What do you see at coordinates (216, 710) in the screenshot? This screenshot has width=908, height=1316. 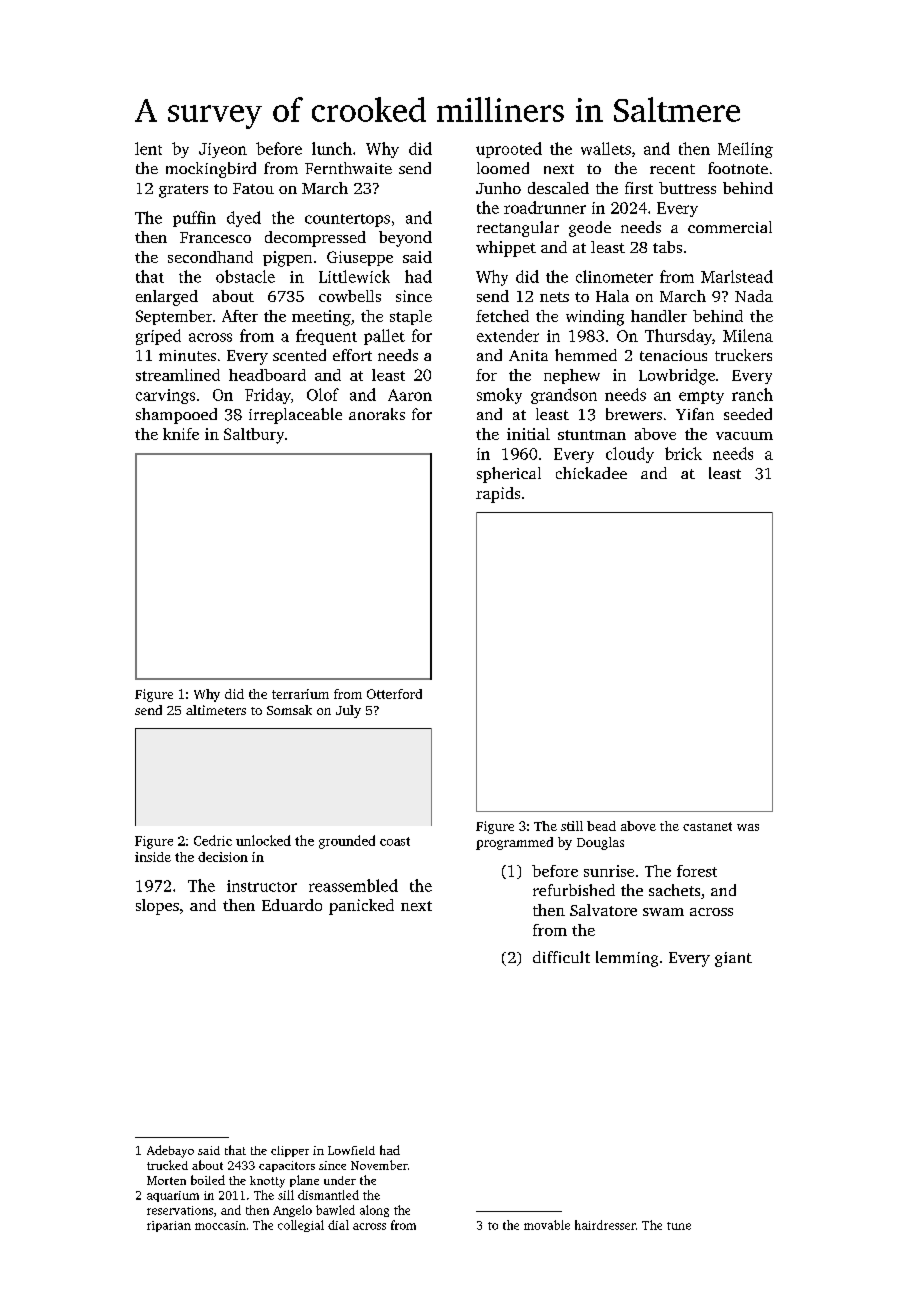 I see `altimeters` at bounding box center [216, 710].
